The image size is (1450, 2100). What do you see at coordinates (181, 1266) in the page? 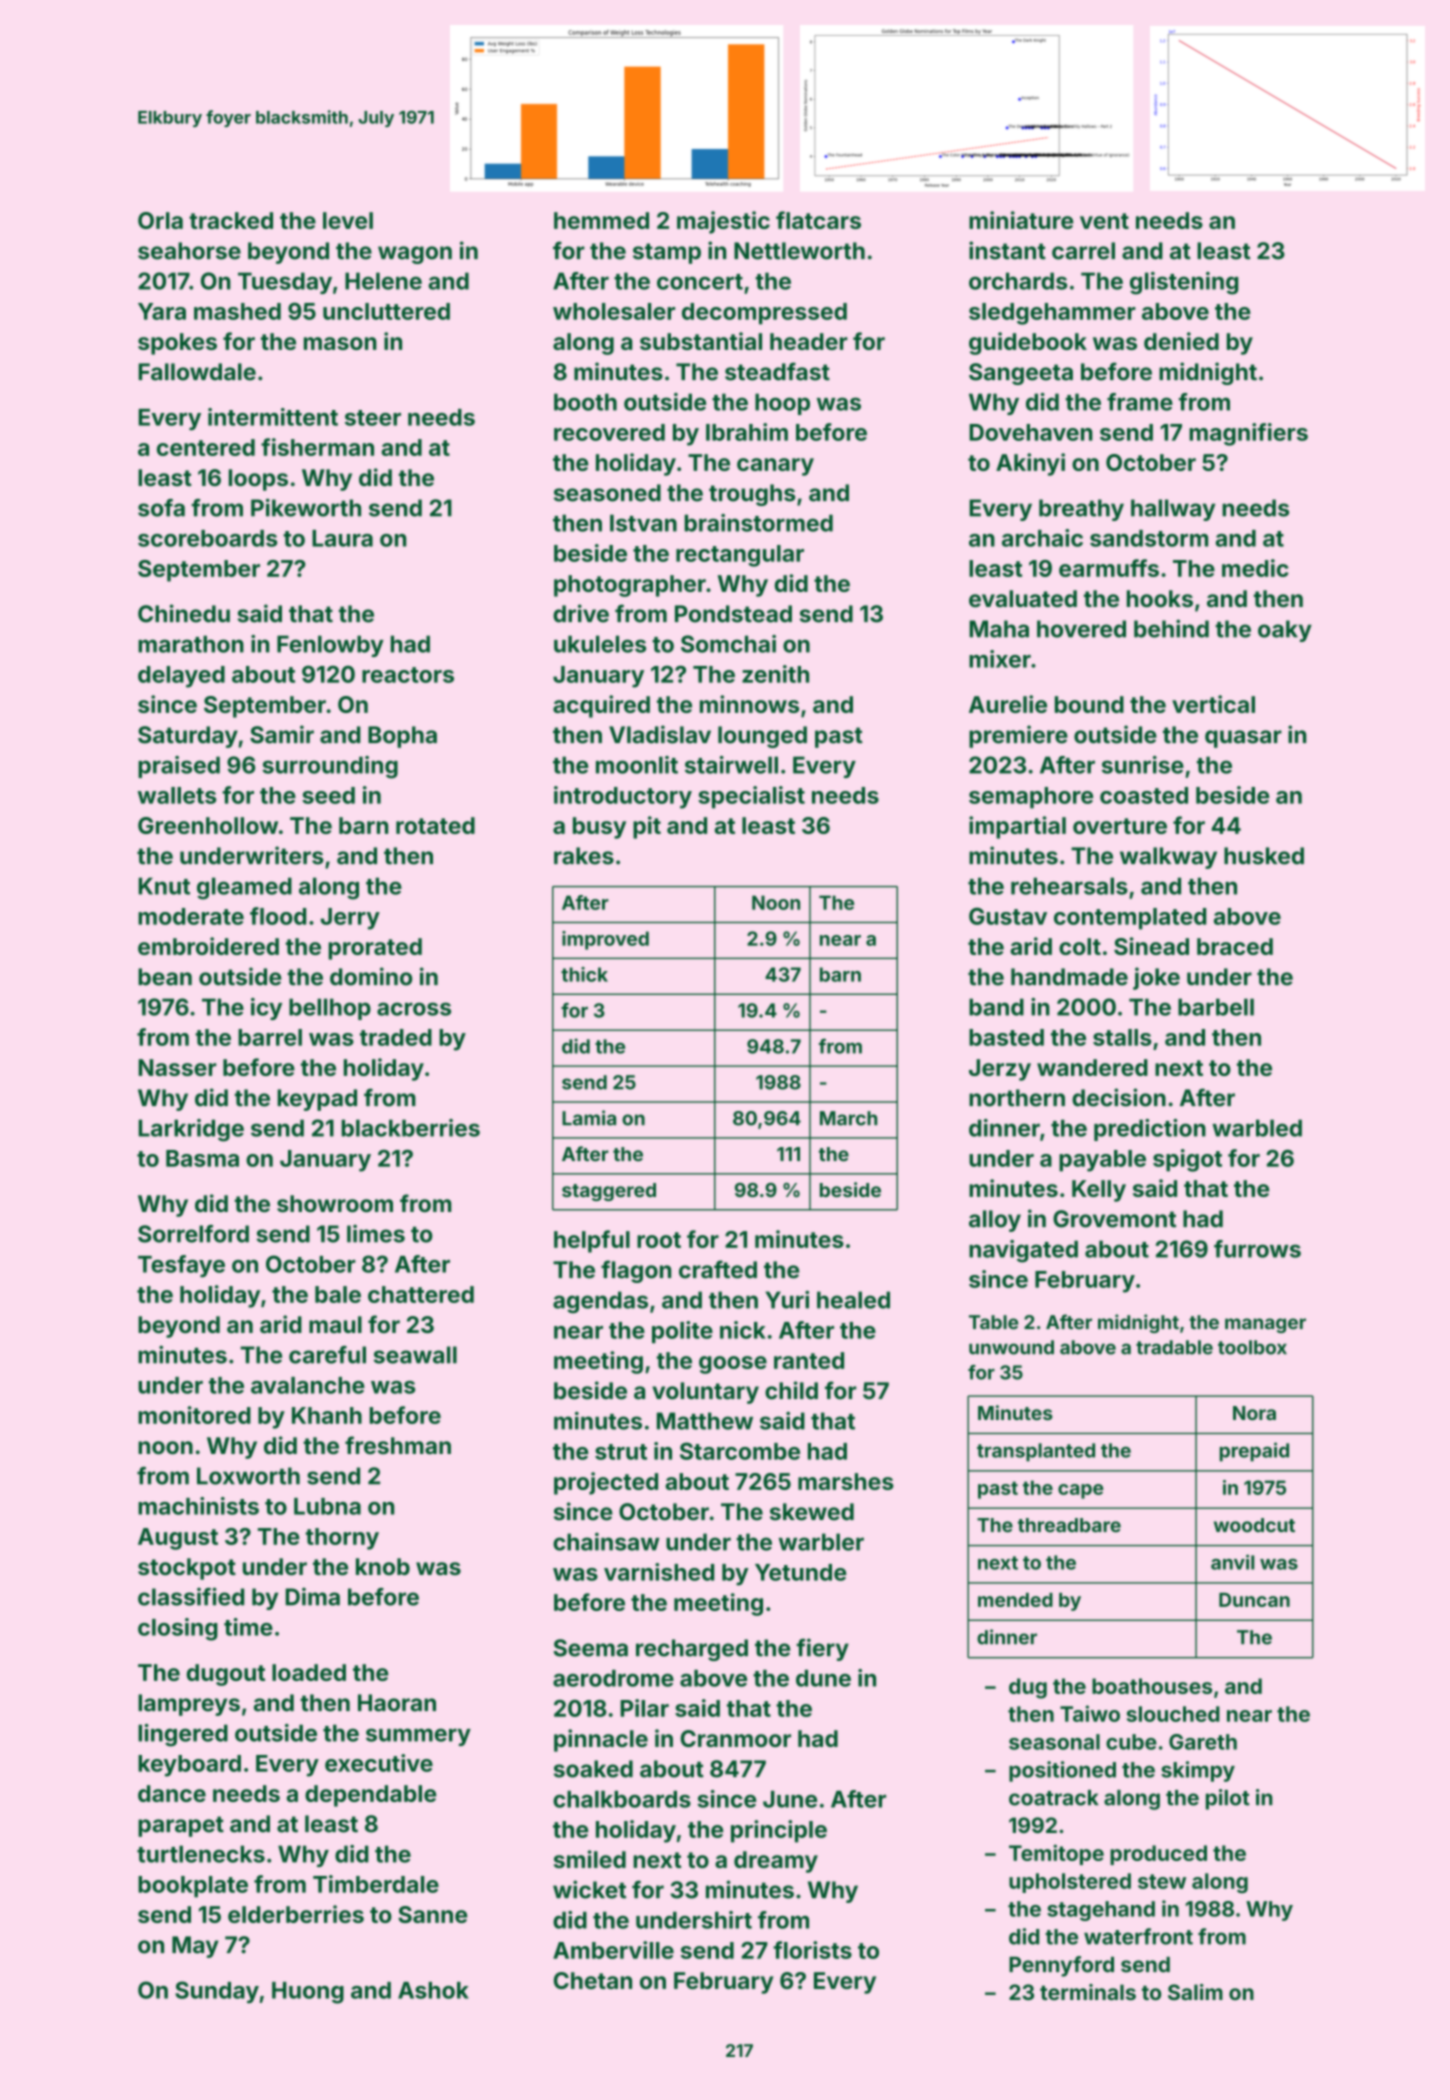
I see `Tesfaye` at bounding box center [181, 1266].
